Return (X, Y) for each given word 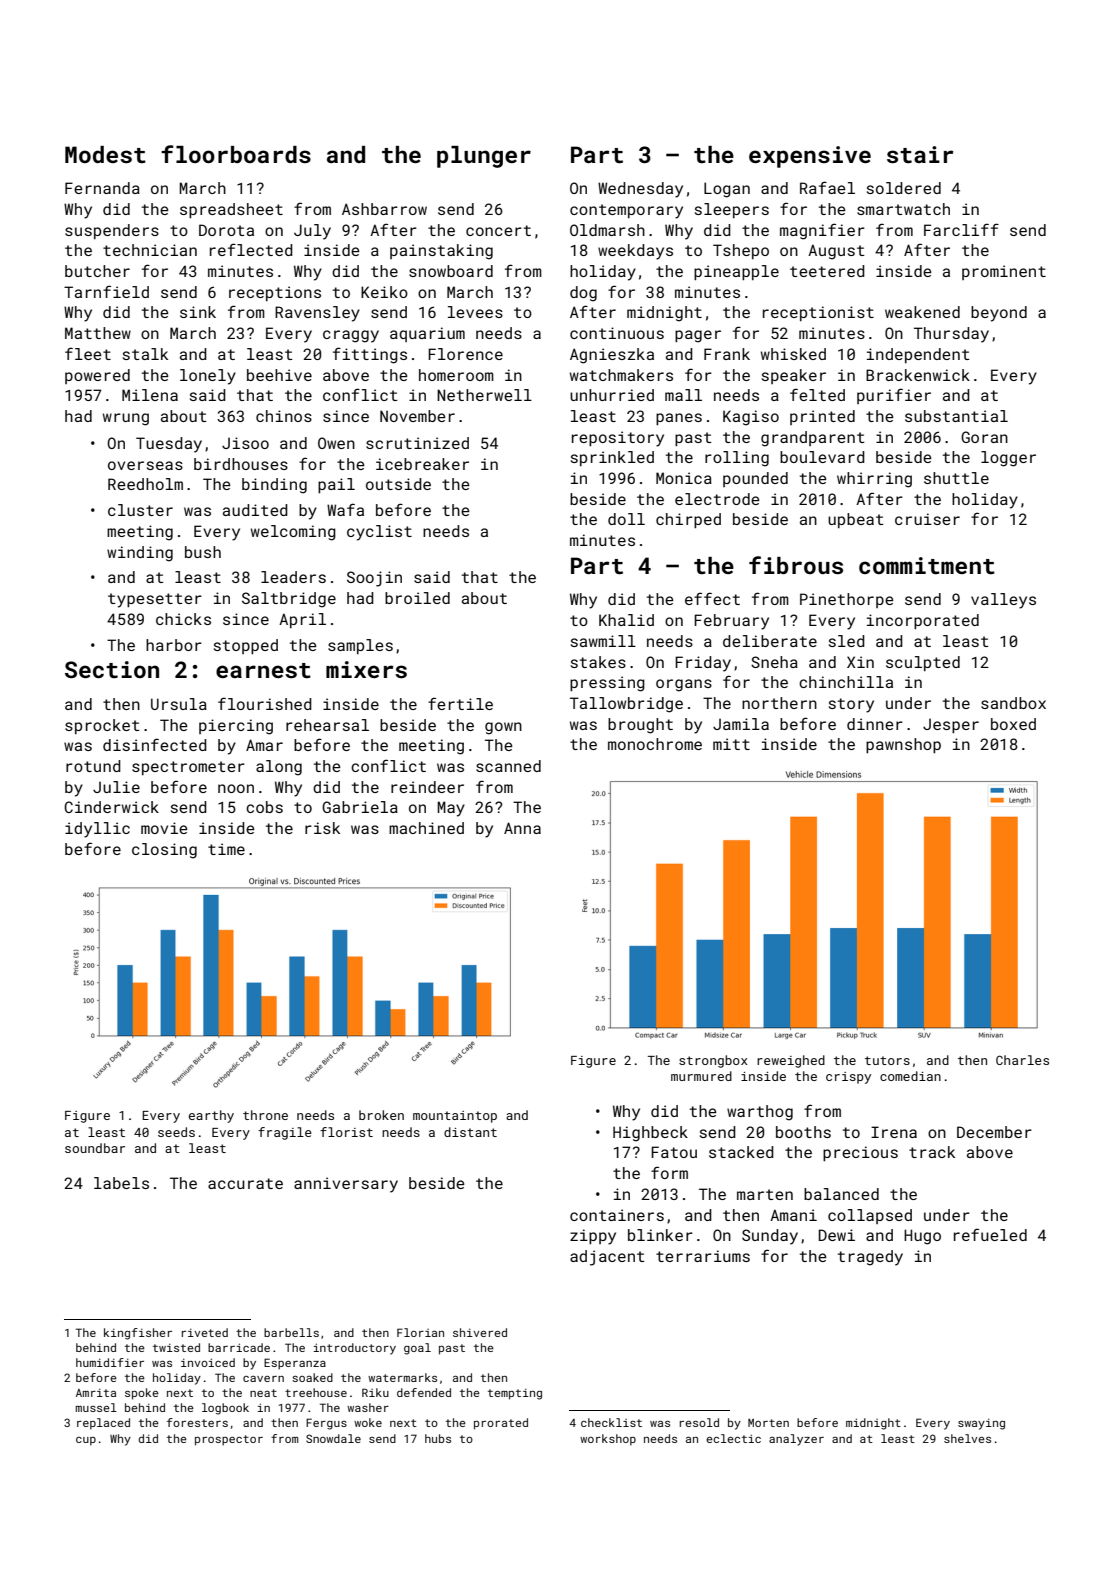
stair (920, 154)
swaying (981, 1424)
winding (140, 554)
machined (426, 828)
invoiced (208, 1362)
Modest (105, 154)
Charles (1022, 1060)
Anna (522, 828)
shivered (480, 1332)
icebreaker (422, 464)
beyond (999, 314)
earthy (211, 1116)
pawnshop (903, 745)
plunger (484, 157)
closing (164, 851)
